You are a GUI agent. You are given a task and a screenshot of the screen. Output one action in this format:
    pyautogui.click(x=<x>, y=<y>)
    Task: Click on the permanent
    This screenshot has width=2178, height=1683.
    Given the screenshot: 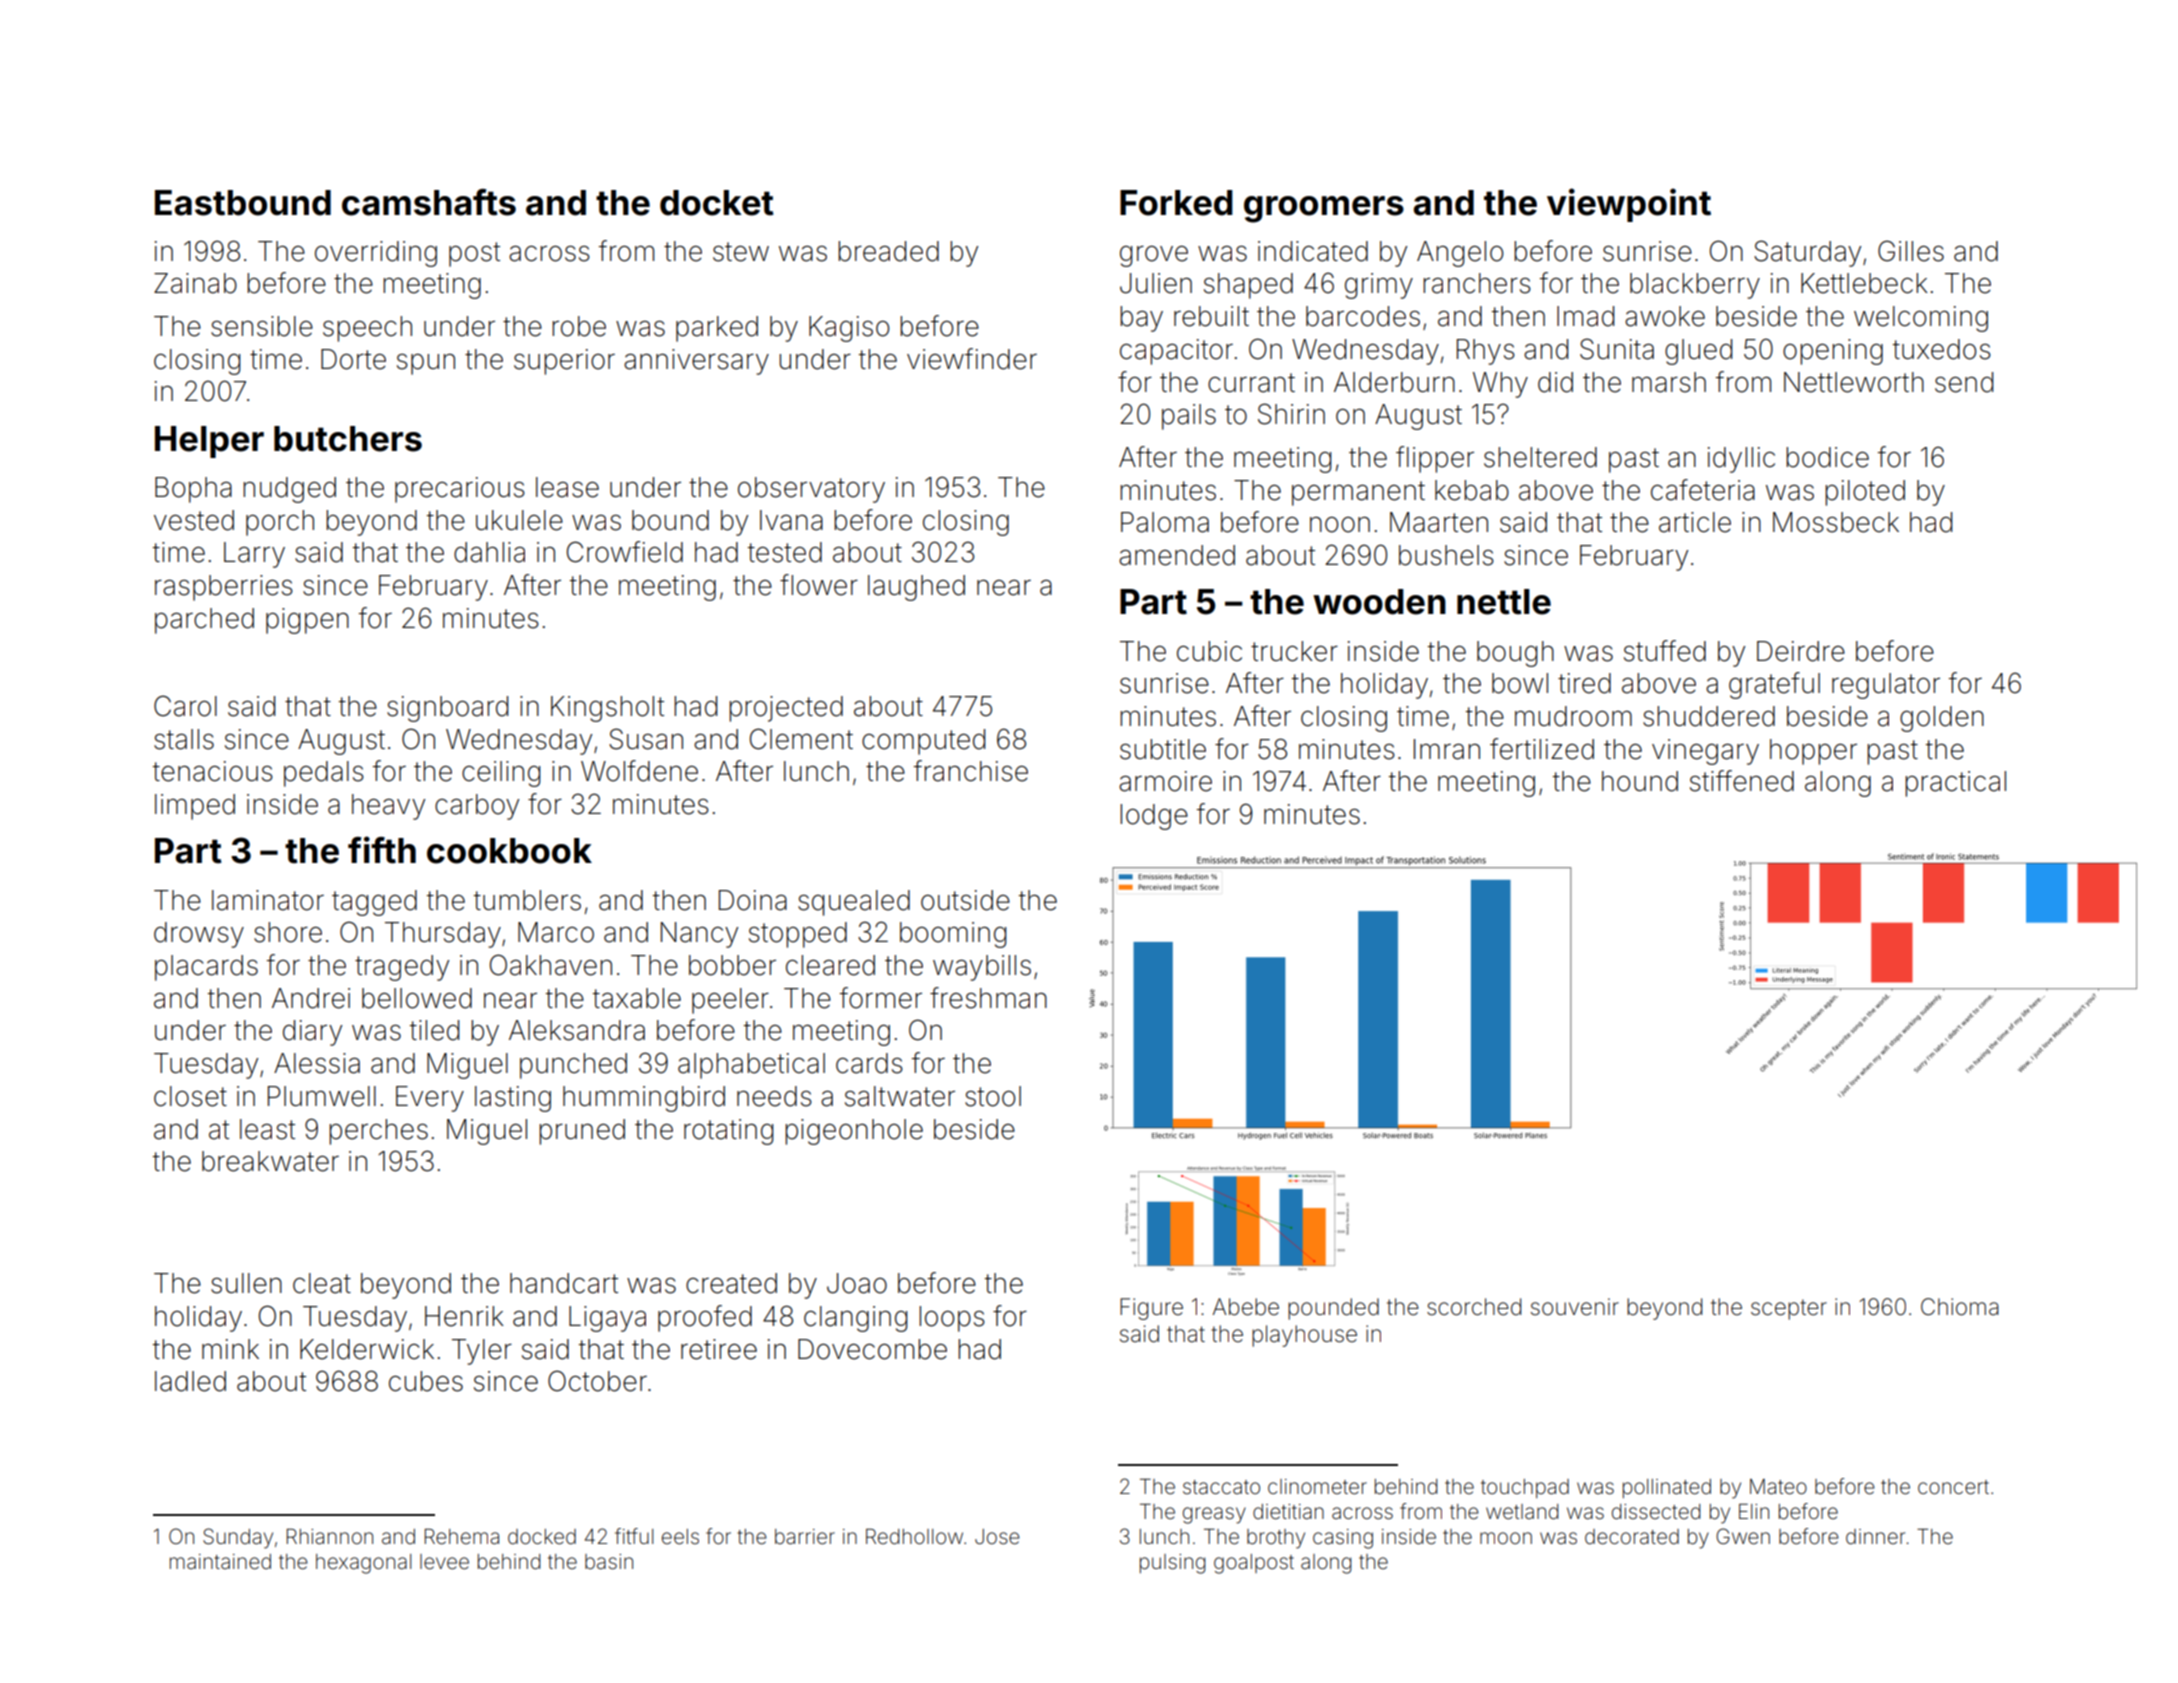 What is the action you would take?
    pyautogui.click(x=1358, y=493)
